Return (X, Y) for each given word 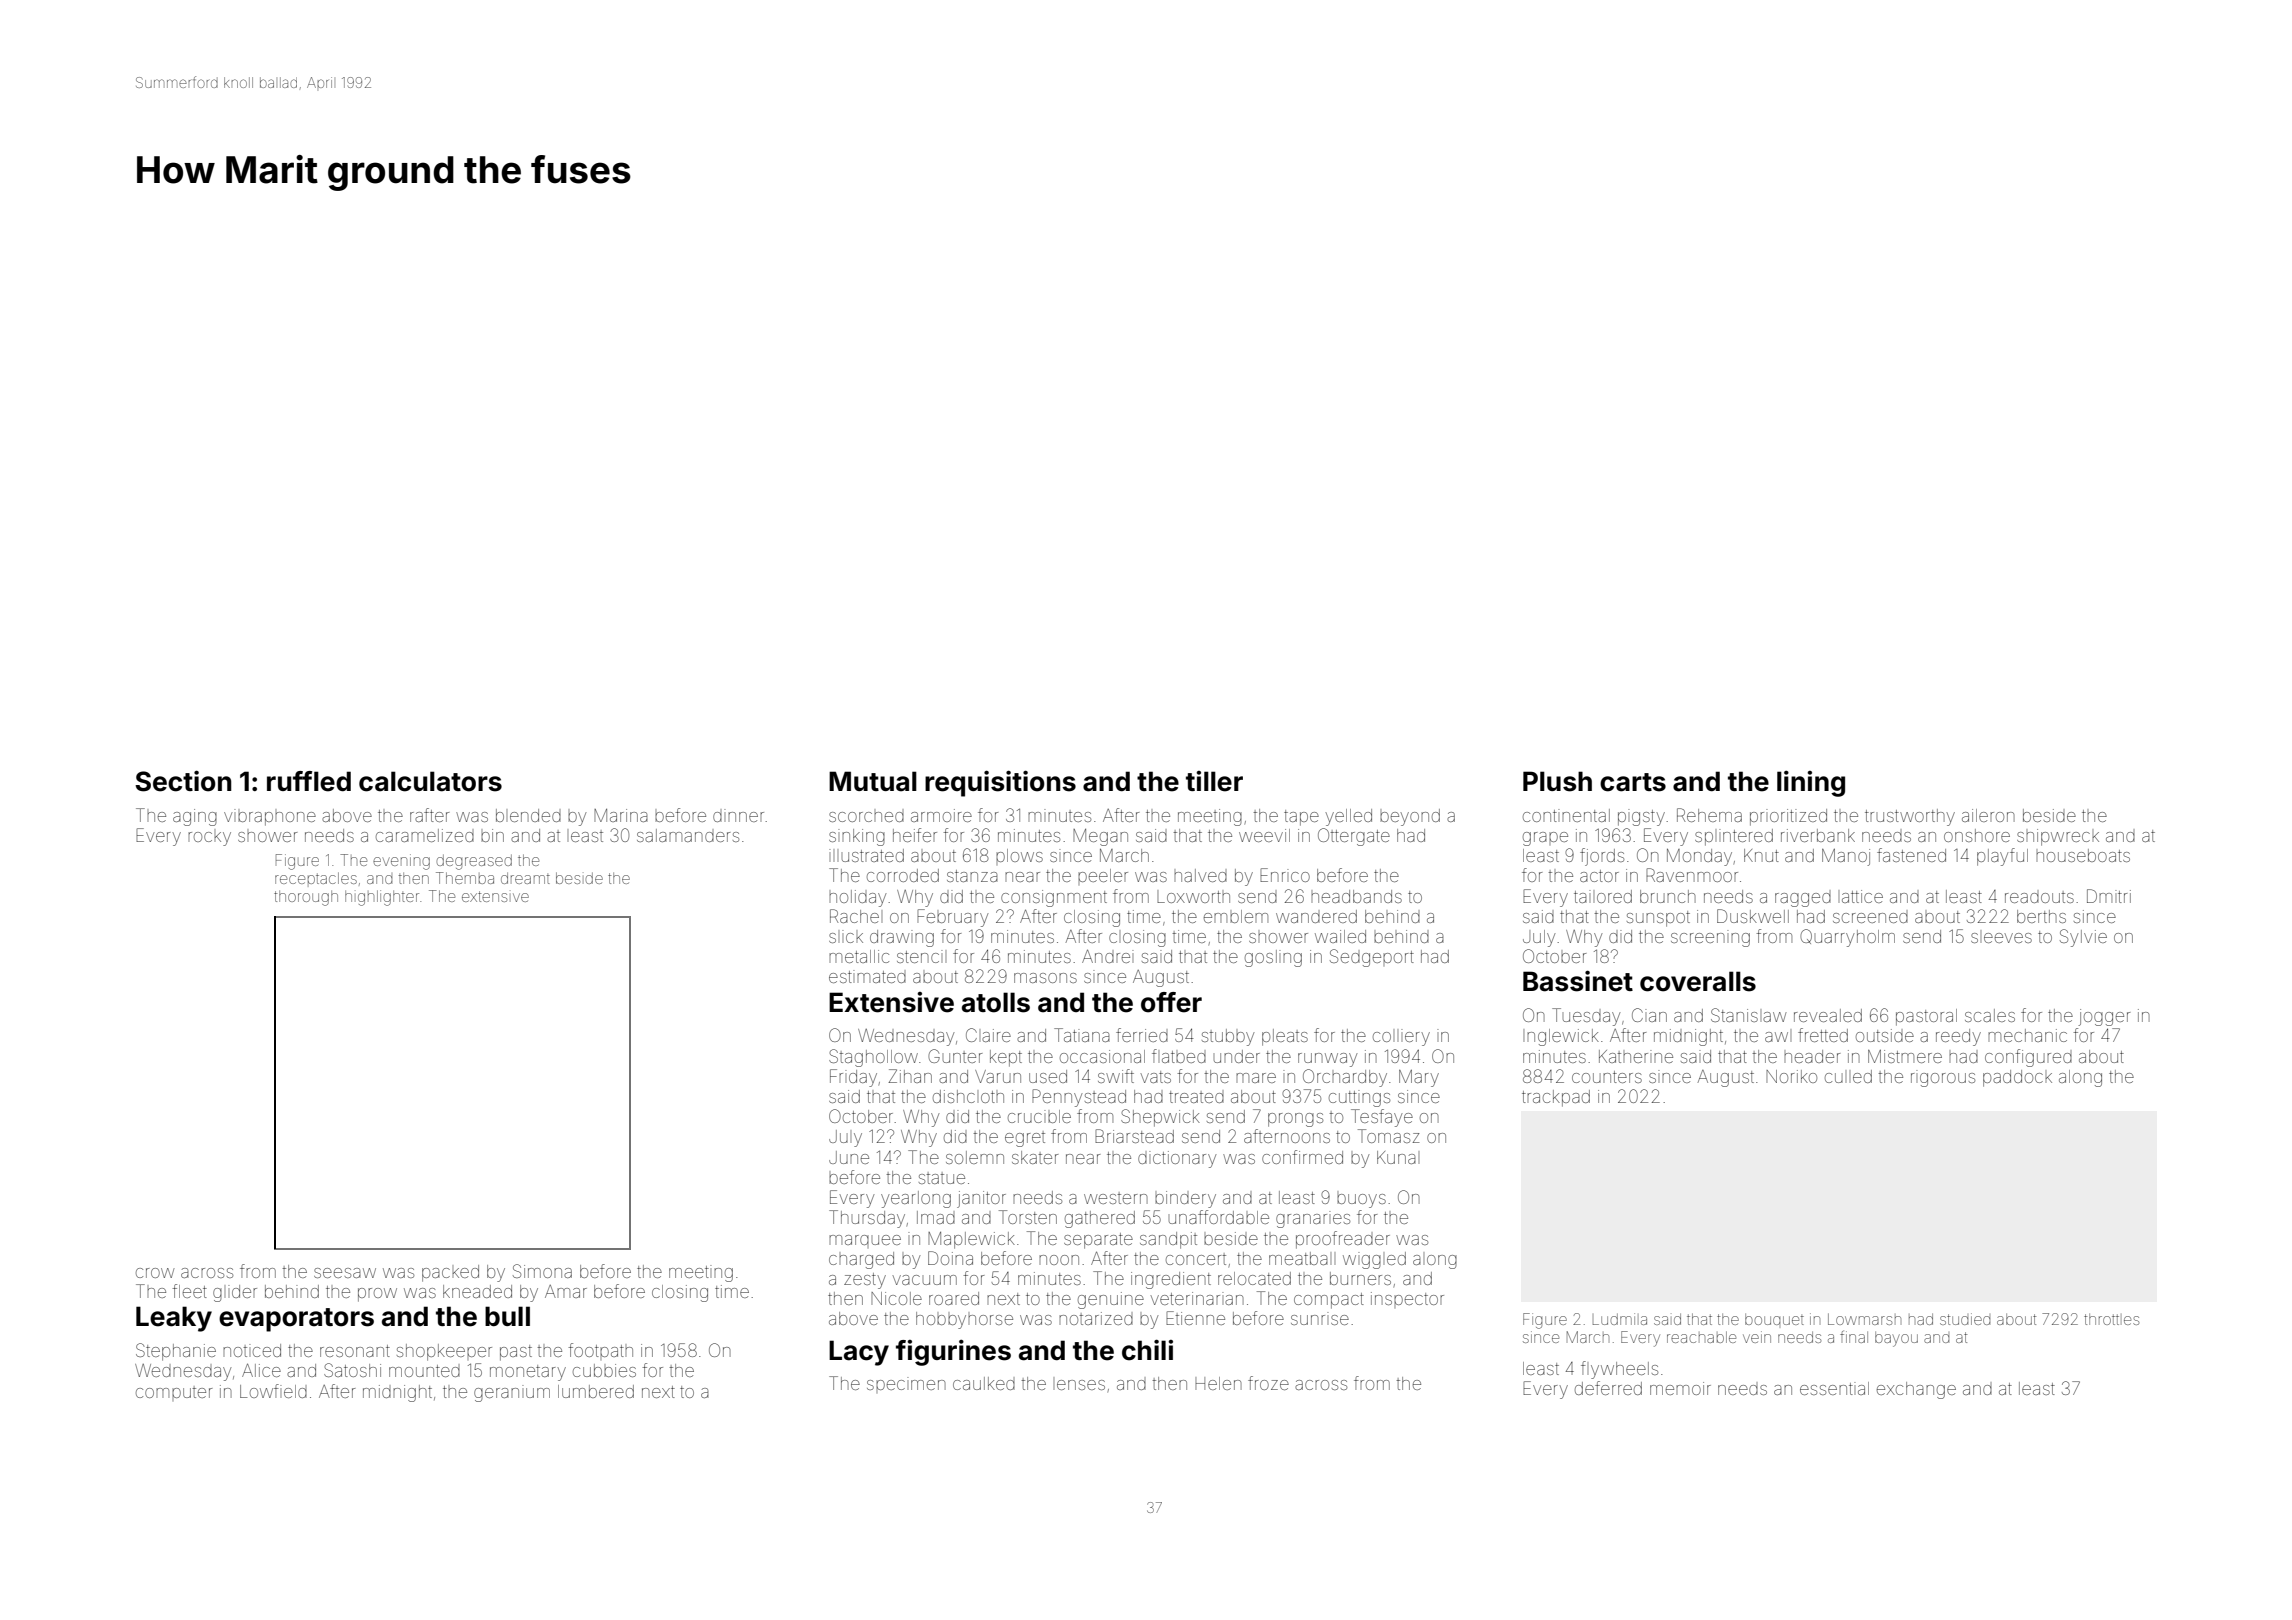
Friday (853, 1078)
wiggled (1374, 1260)
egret (1025, 1139)
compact (1329, 1301)
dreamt (525, 878)
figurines (953, 1353)
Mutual (873, 781)
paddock (2017, 1078)
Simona (542, 1271)
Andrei (1107, 956)
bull (507, 1316)
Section (183, 781)
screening (1710, 938)
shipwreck (2058, 837)
